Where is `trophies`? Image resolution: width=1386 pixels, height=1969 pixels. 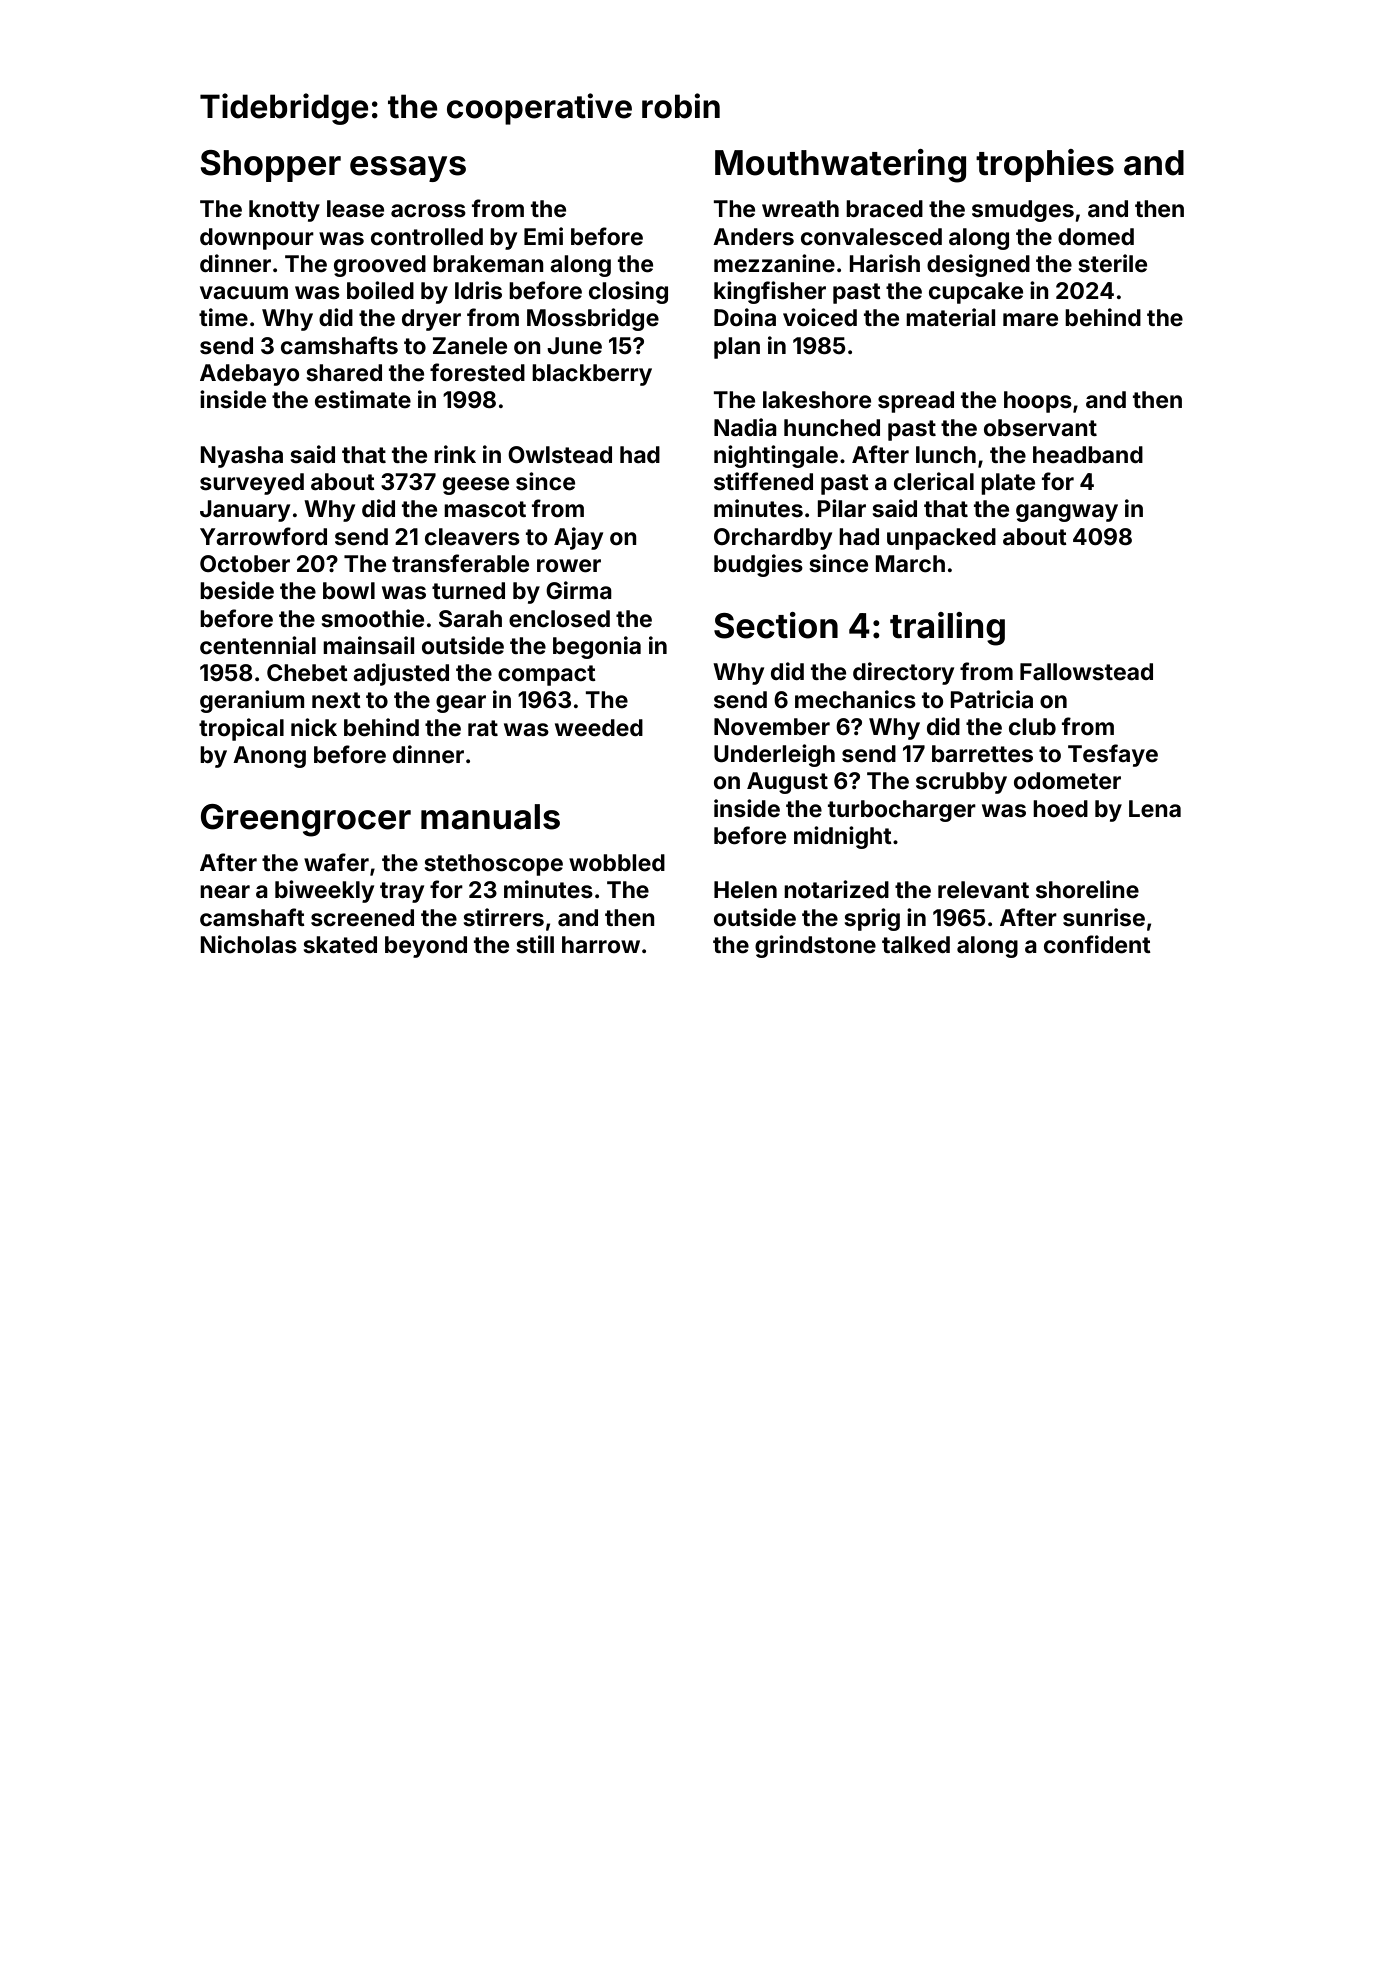
trophies is located at coordinates (1045, 165).
